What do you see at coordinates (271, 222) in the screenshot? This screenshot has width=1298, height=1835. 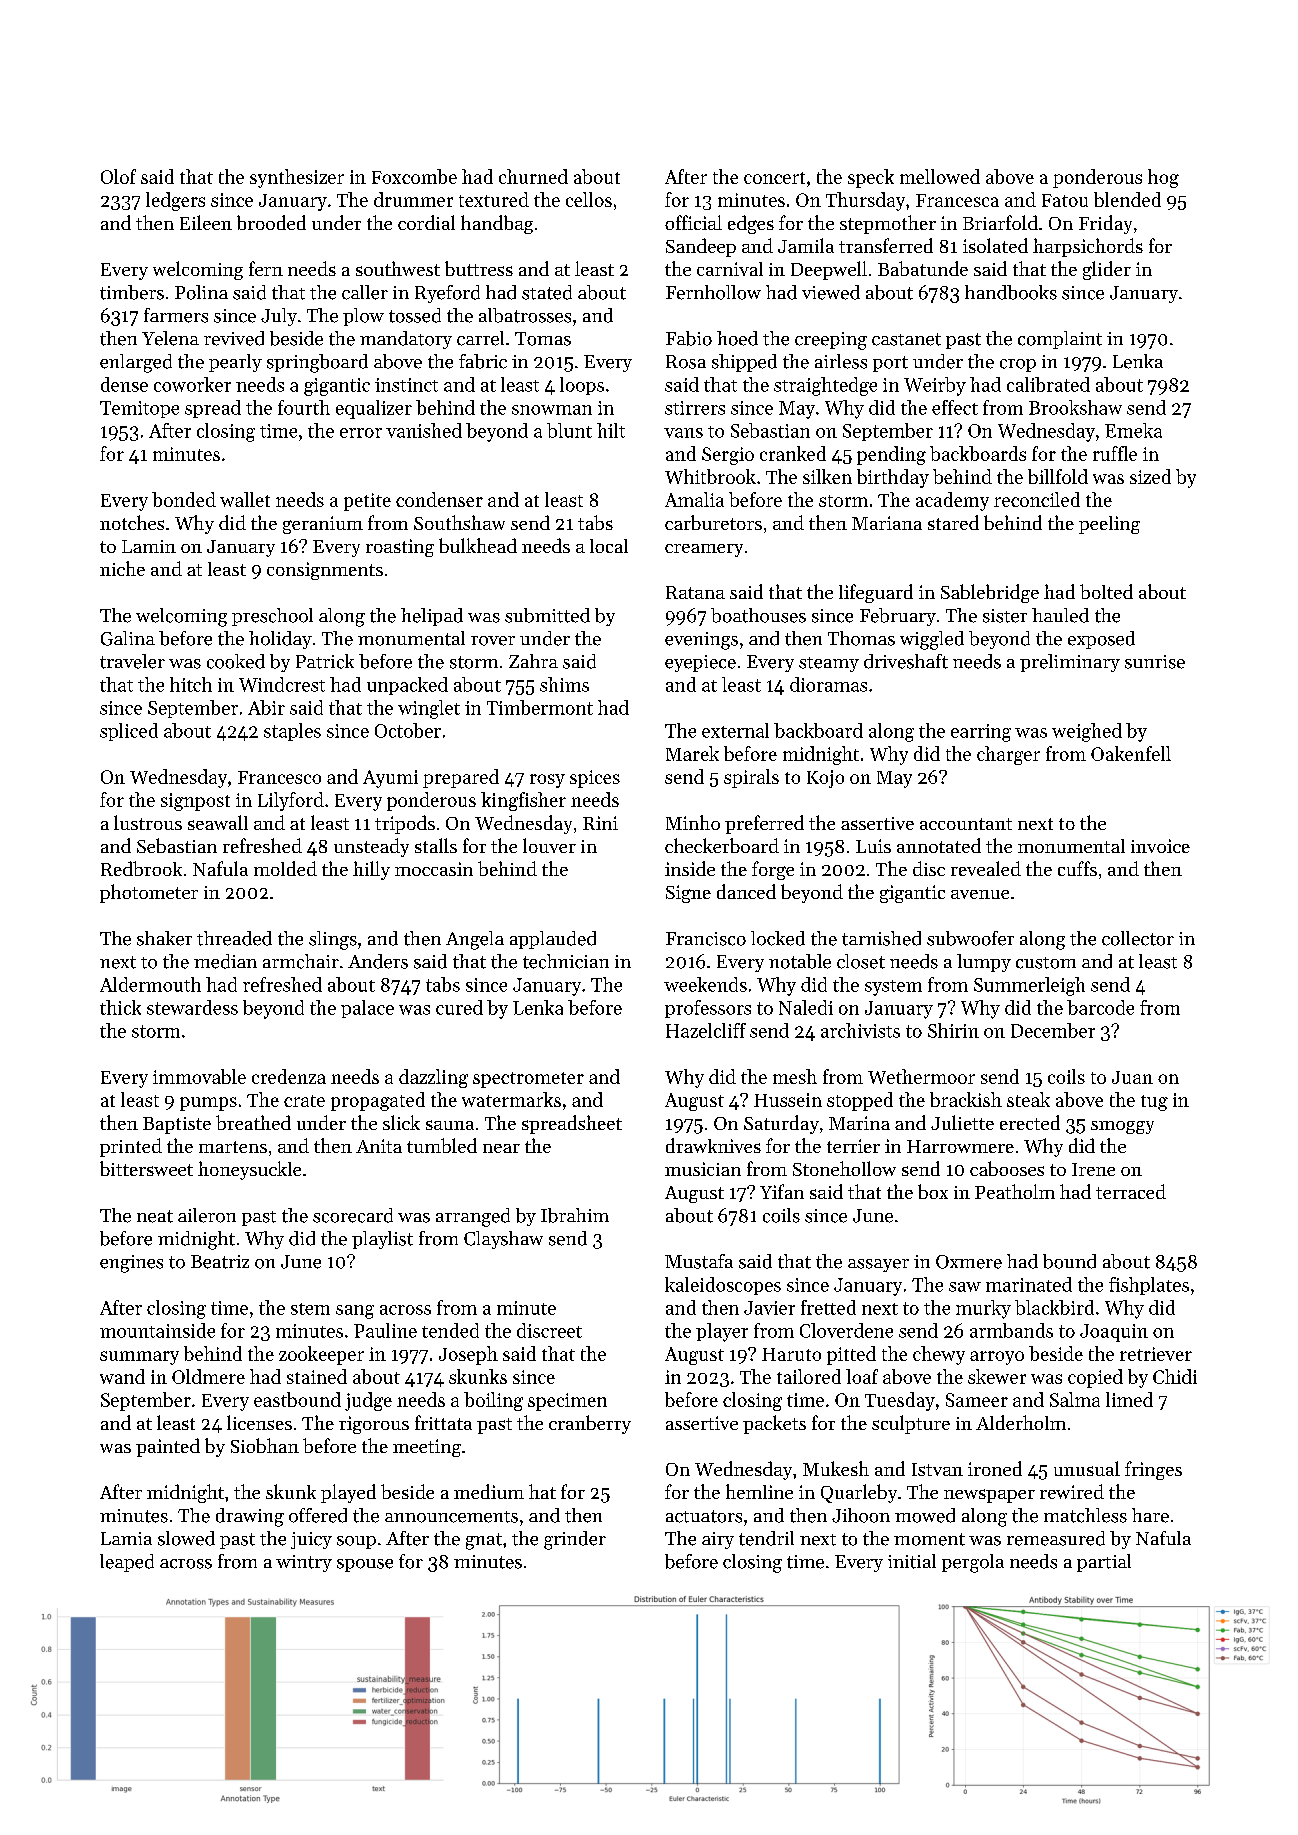 I see `brooded` at bounding box center [271, 222].
